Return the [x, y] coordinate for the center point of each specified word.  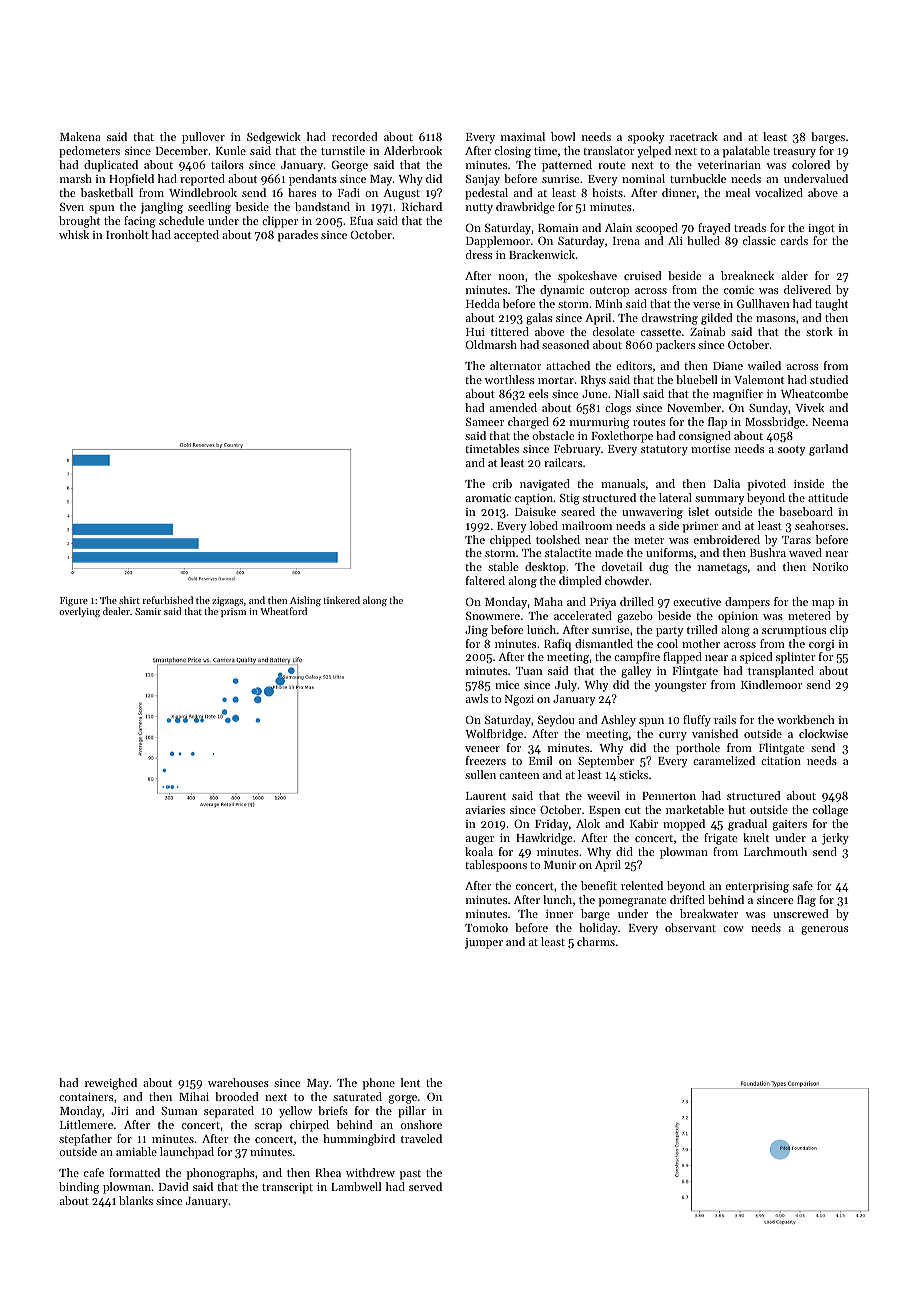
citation [781, 761]
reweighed [111, 1084]
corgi [821, 645]
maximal [523, 136]
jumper [484, 943]
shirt [129, 600]
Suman [179, 1110]
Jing [476, 631]
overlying [79, 612]
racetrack [694, 136]
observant [690, 927]
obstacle [553, 435]
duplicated [111, 166]
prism [233, 612]
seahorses [820, 525]
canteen [519, 775]
